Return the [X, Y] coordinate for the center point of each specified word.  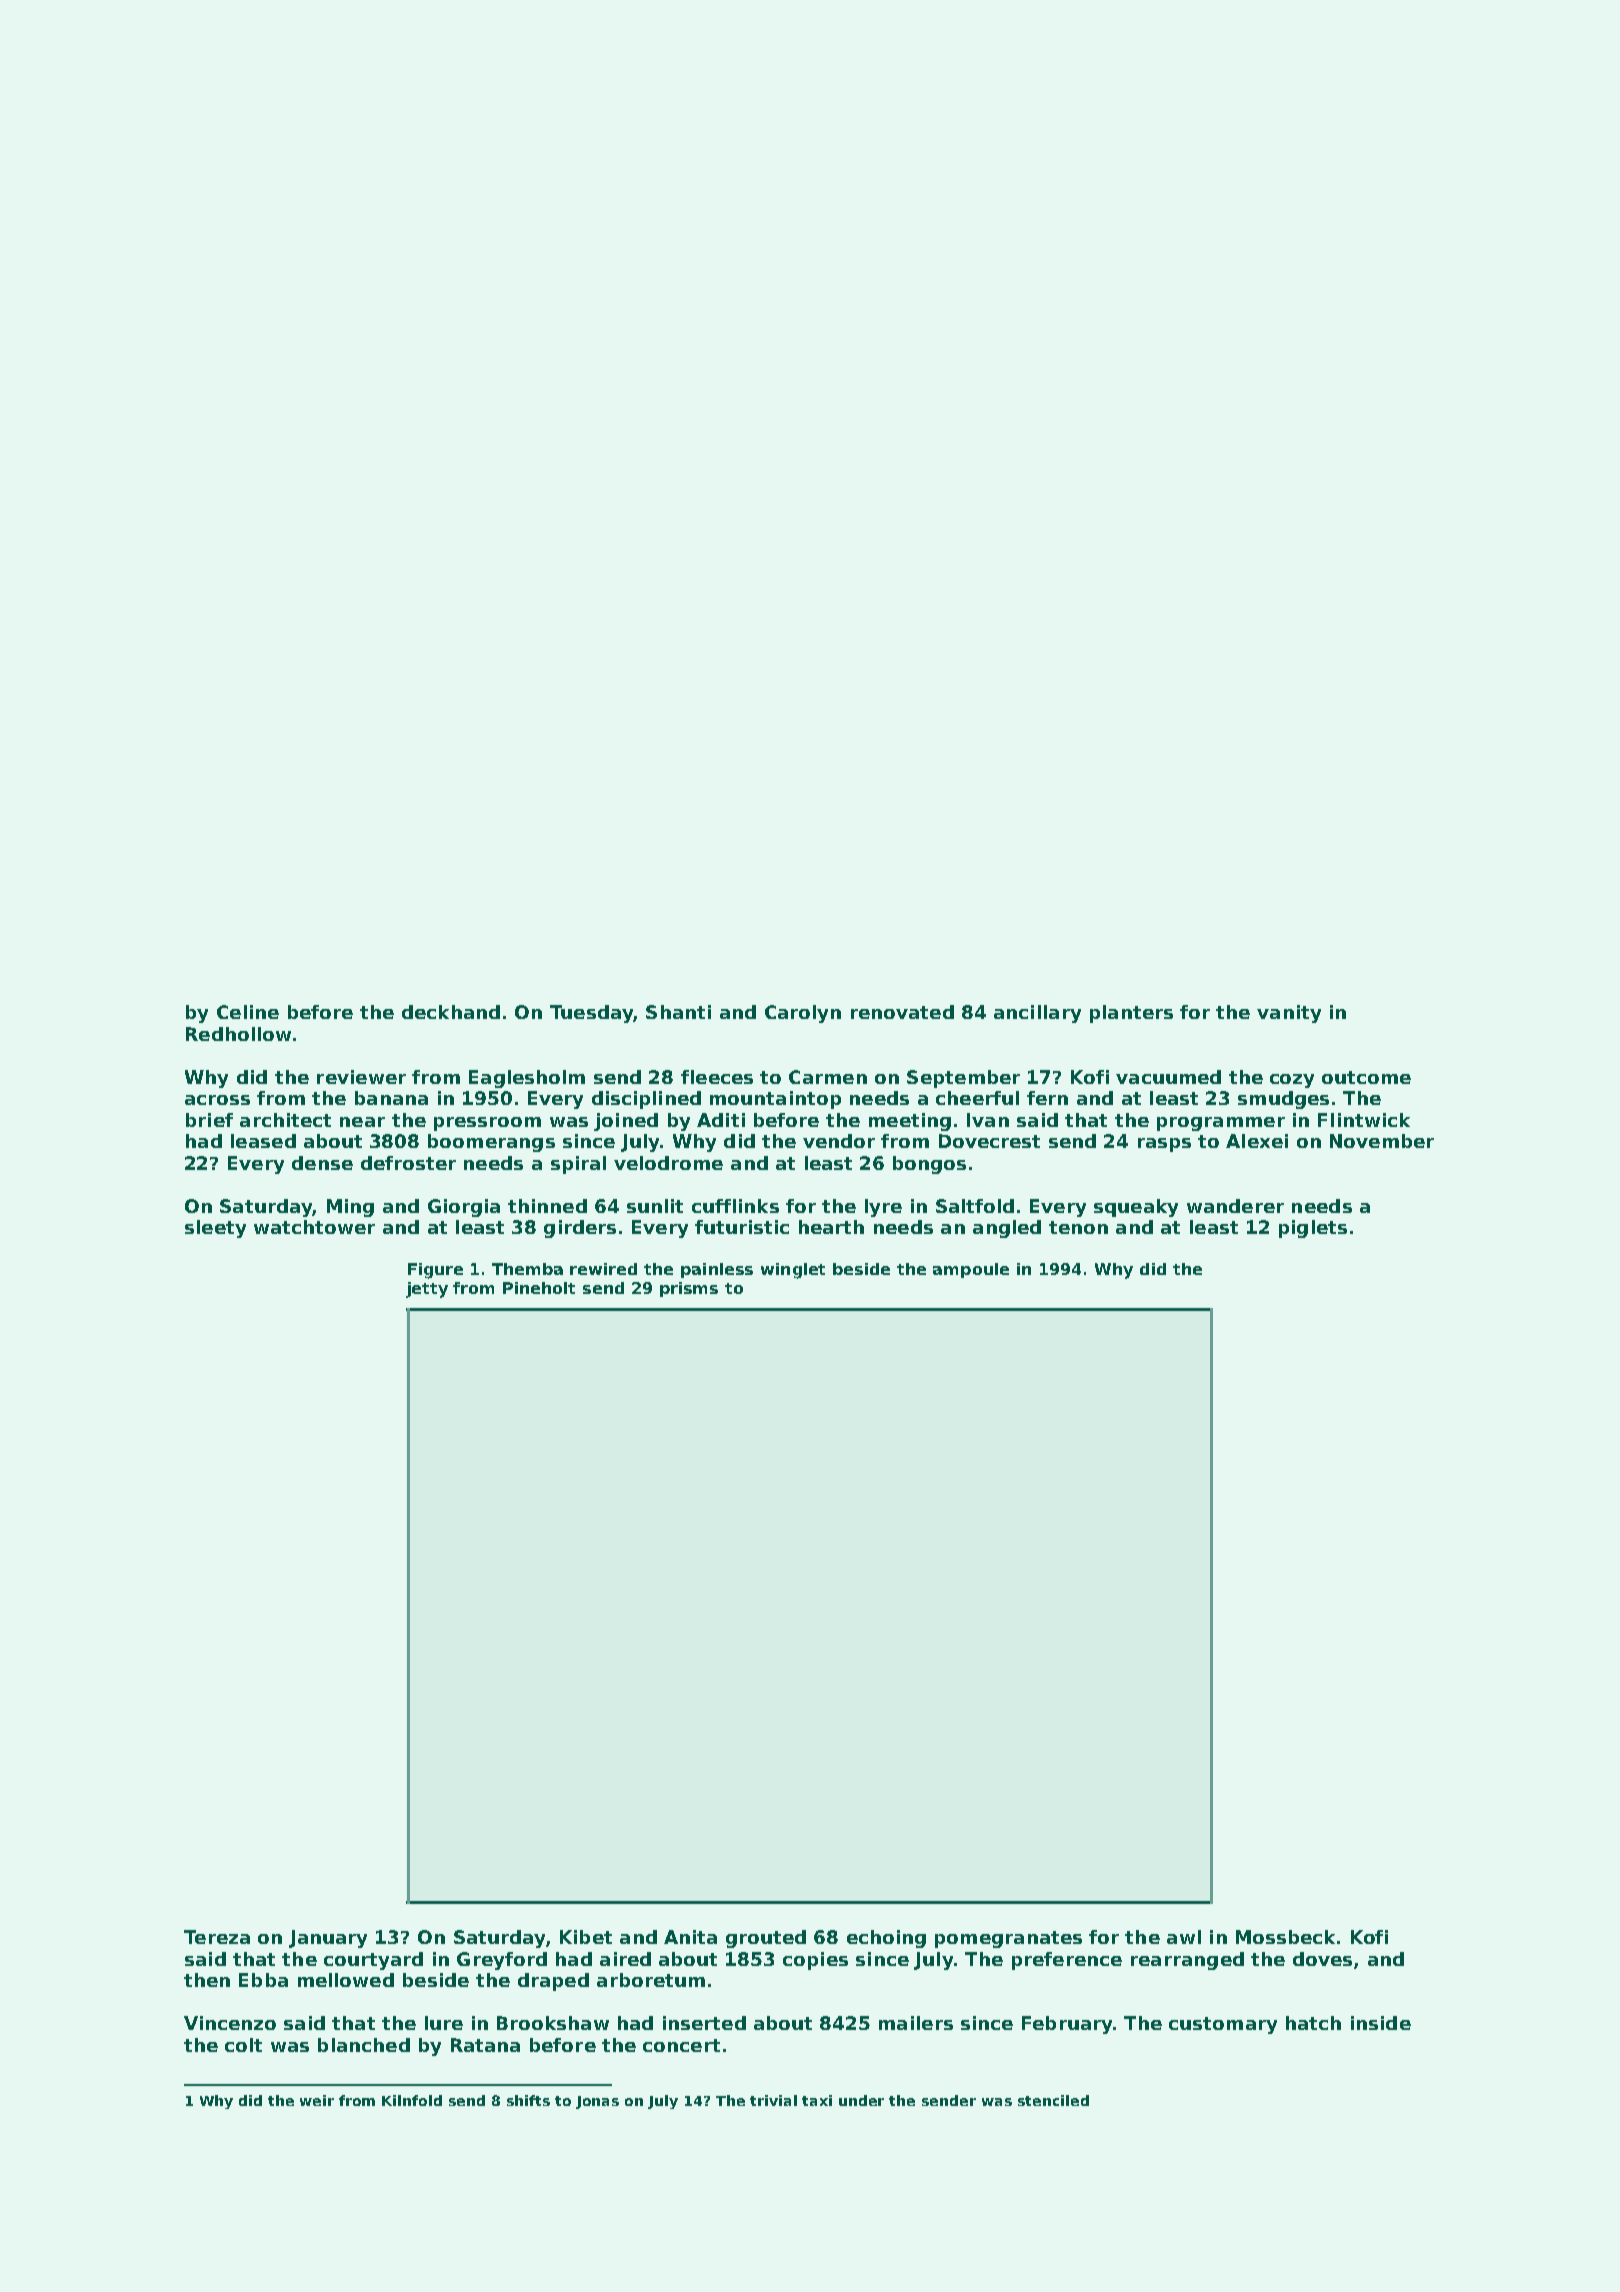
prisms [689, 1289]
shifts [528, 2100]
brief [209, 1120]
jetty [427, 1290]
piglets [1313, 1229]
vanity [1289, 1014]
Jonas [597, 2102]
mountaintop [775, 1100]
